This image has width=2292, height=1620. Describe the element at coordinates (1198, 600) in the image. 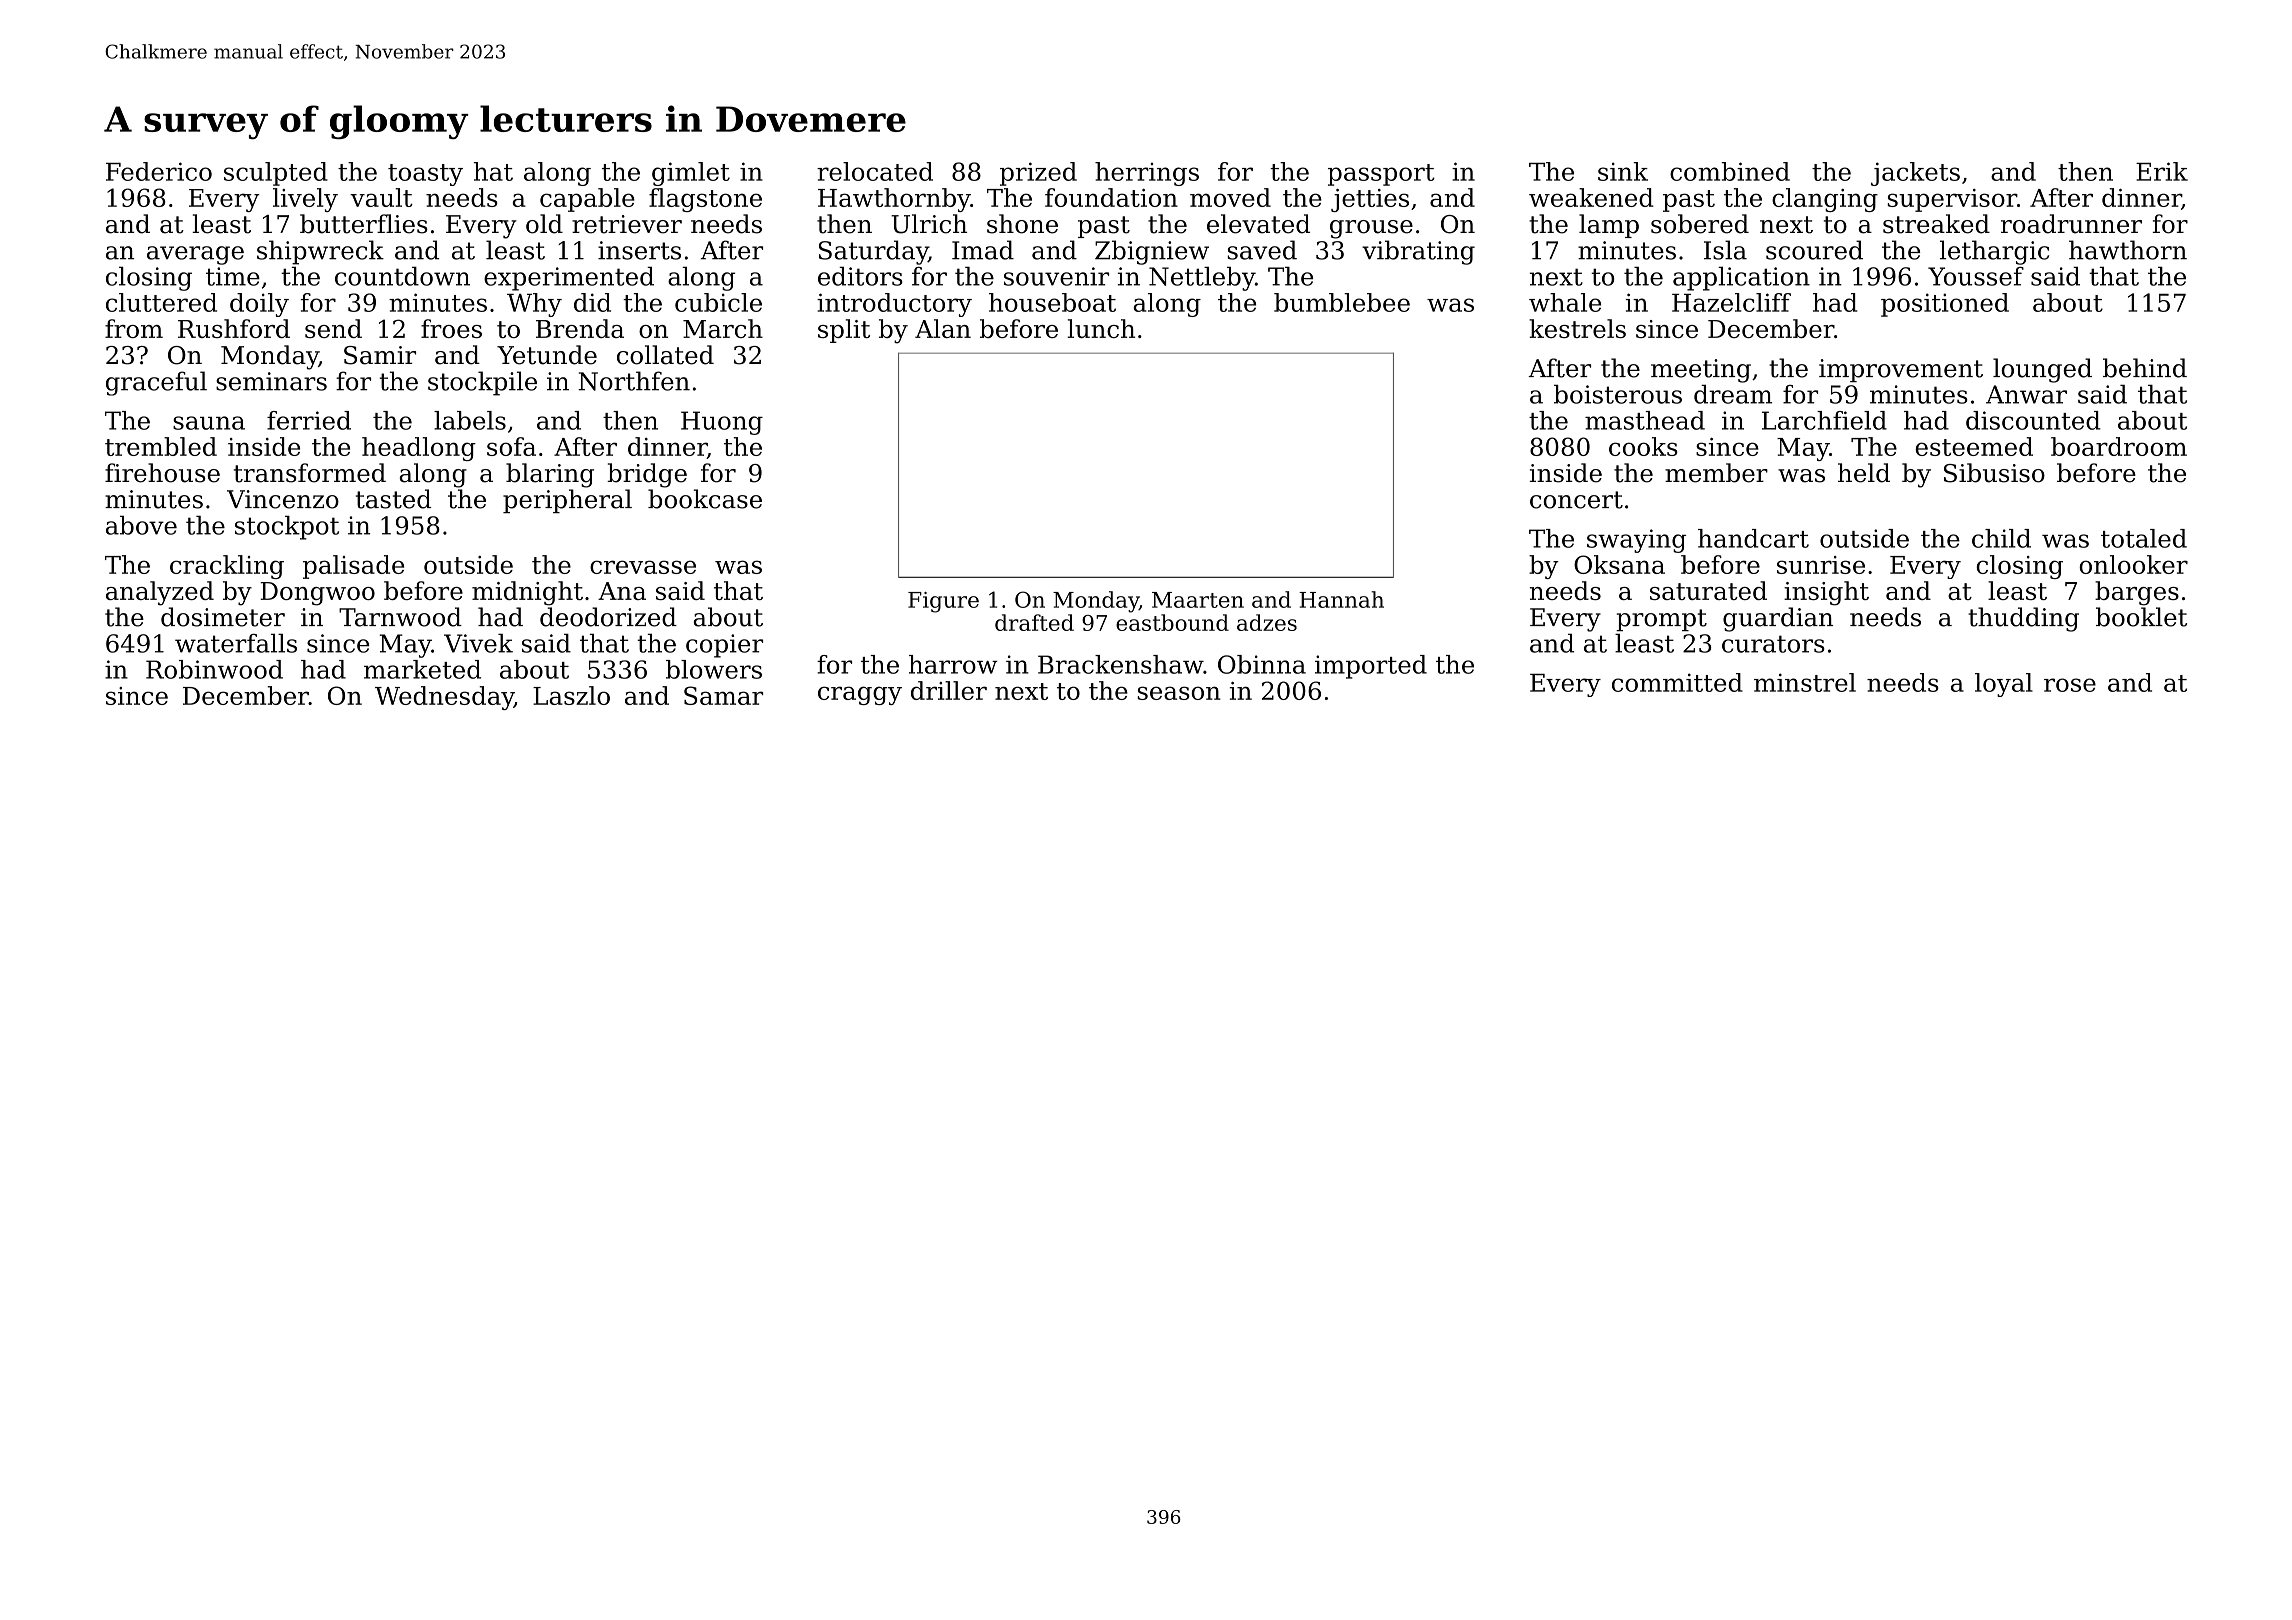

I see `Maarten` at that location.
